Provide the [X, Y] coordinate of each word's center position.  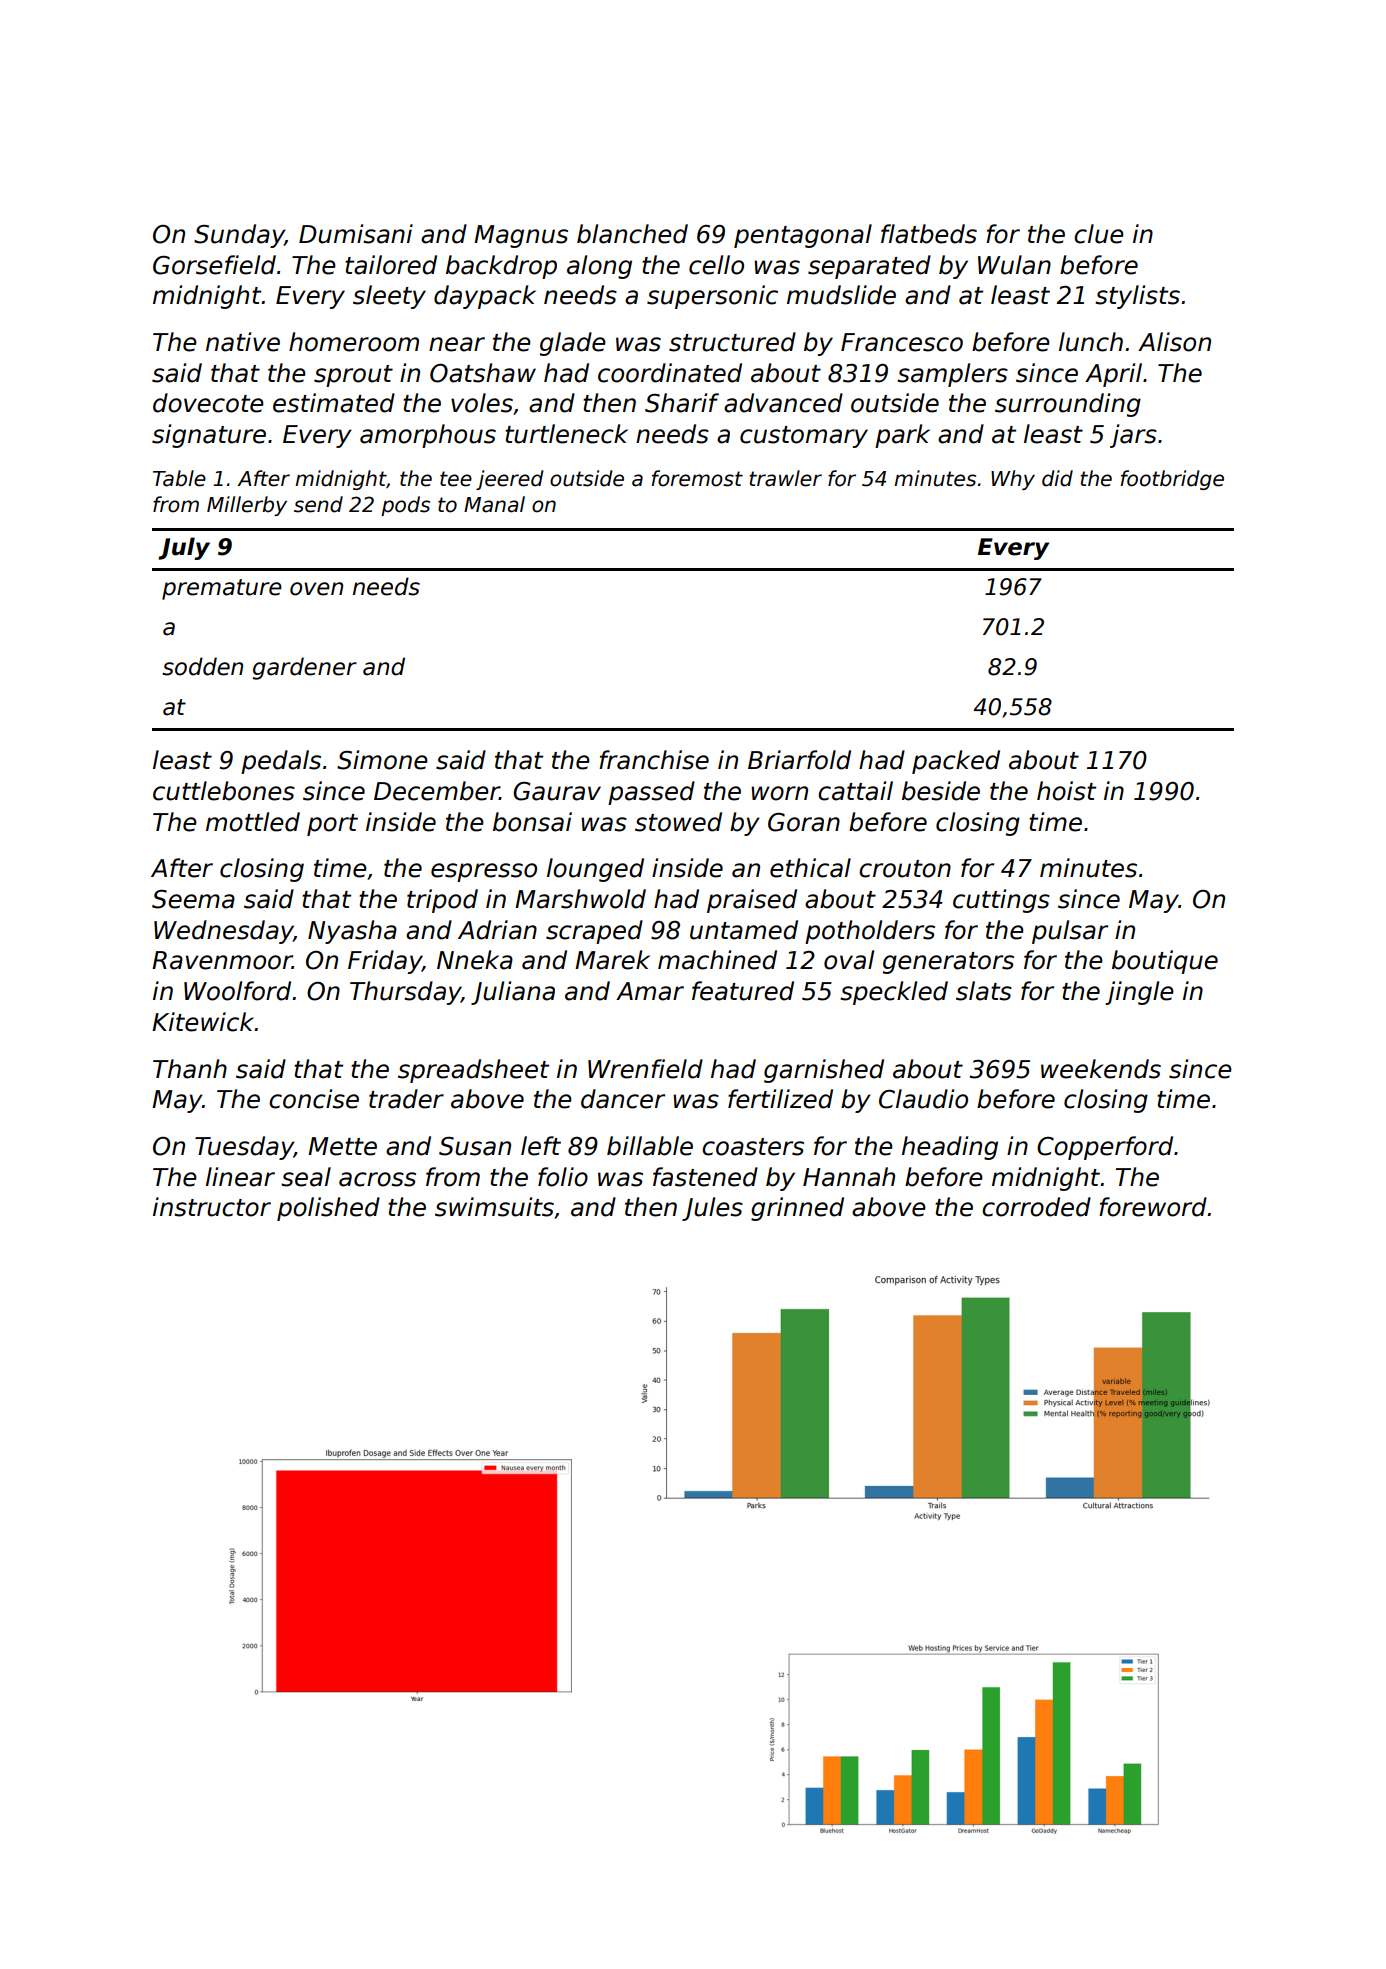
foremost [697, 478]
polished [328, 1209]
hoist [1066, 791]
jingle [1139, 993]
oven [316, 589]
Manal [494, 504]
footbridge [1172, 480]
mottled [253, 822]
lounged [595, 870]
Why [1013, 480]
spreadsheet [473, 1071]
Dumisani [356, 234]
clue [1099, 234]
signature [209, 436]
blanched [632, 234]
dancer [623, 1099]
